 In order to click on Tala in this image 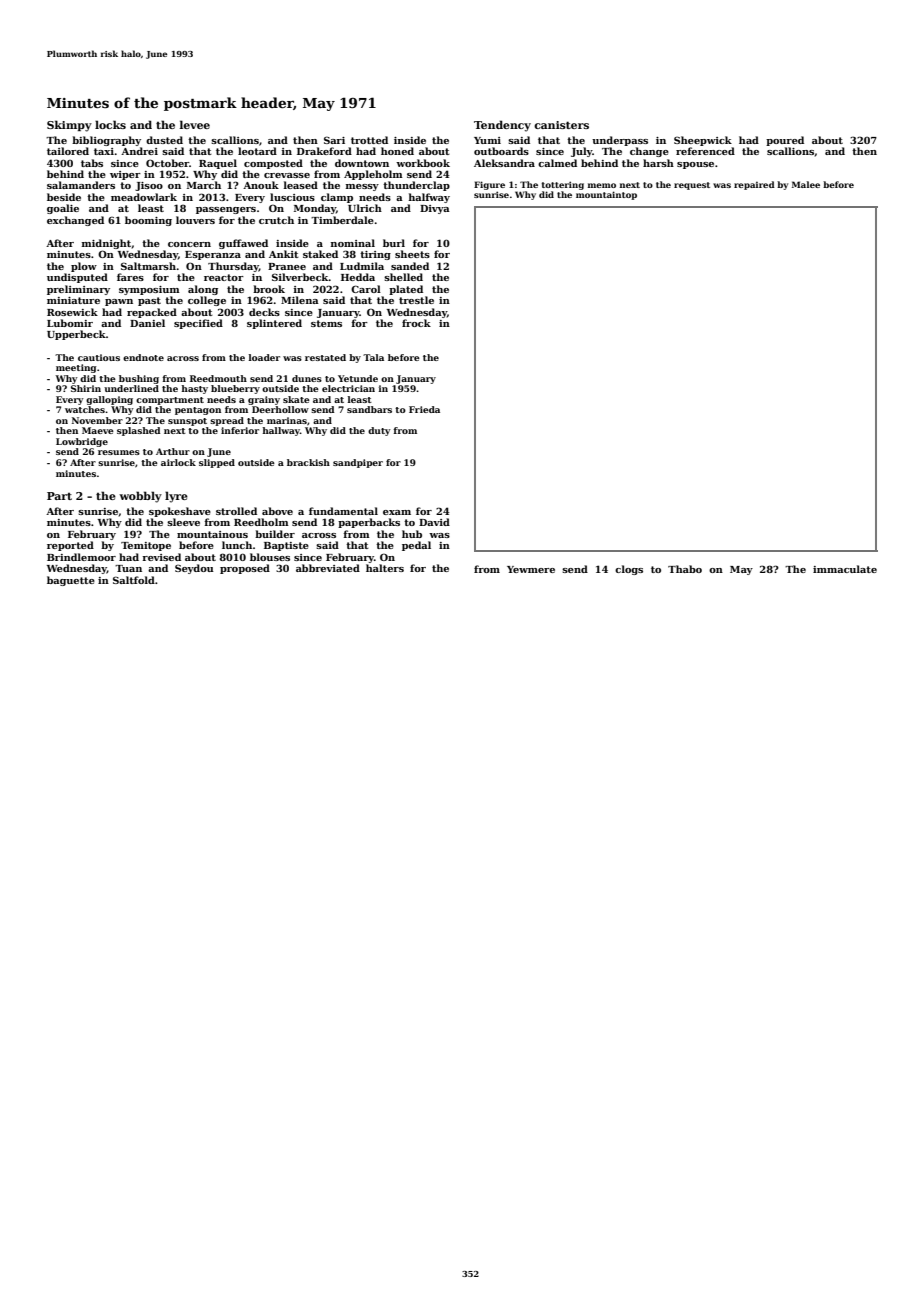, I will do `click(373, 357)`.
